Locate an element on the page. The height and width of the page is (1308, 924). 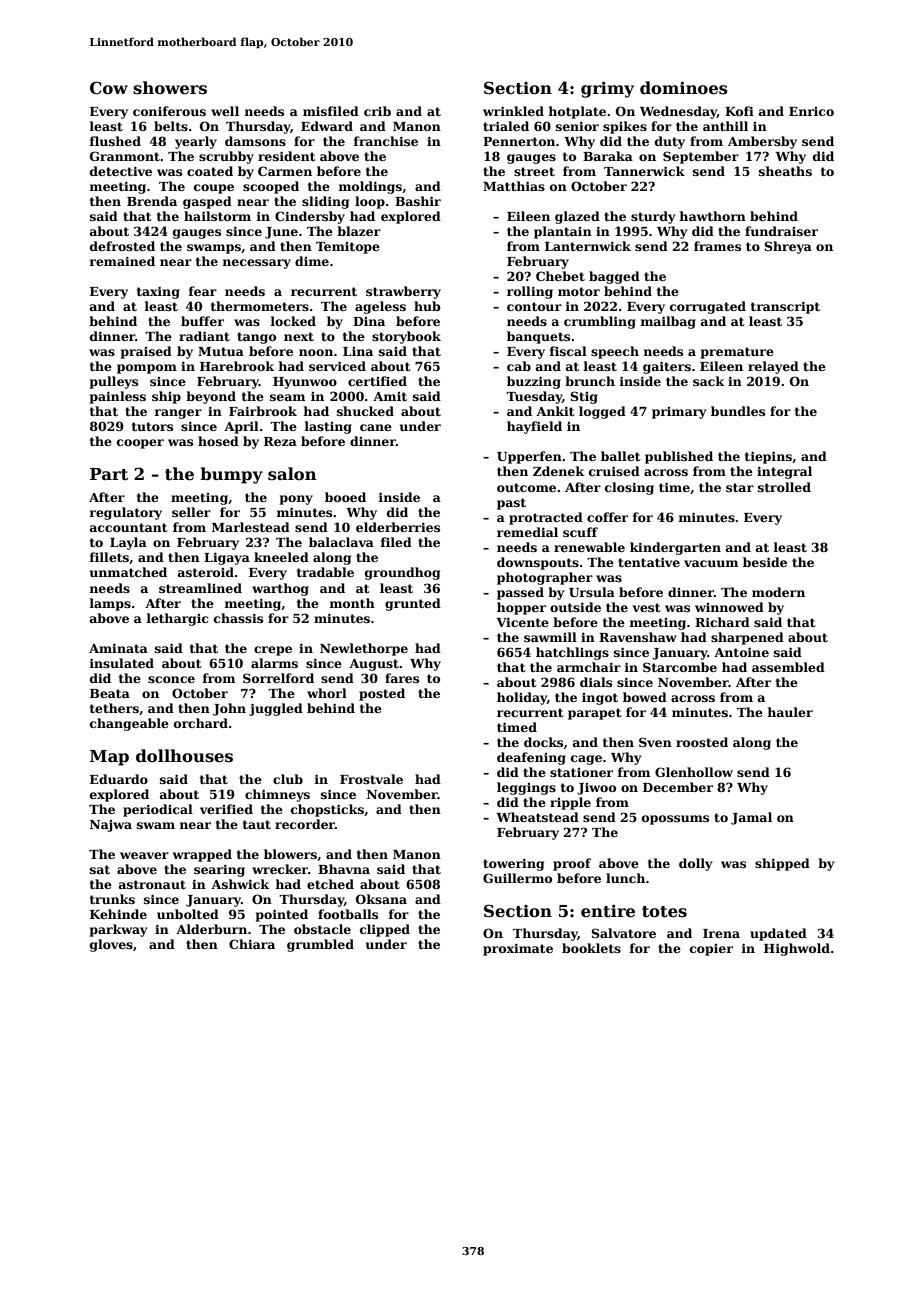
coniferous is located at coordinates (169, 111).
